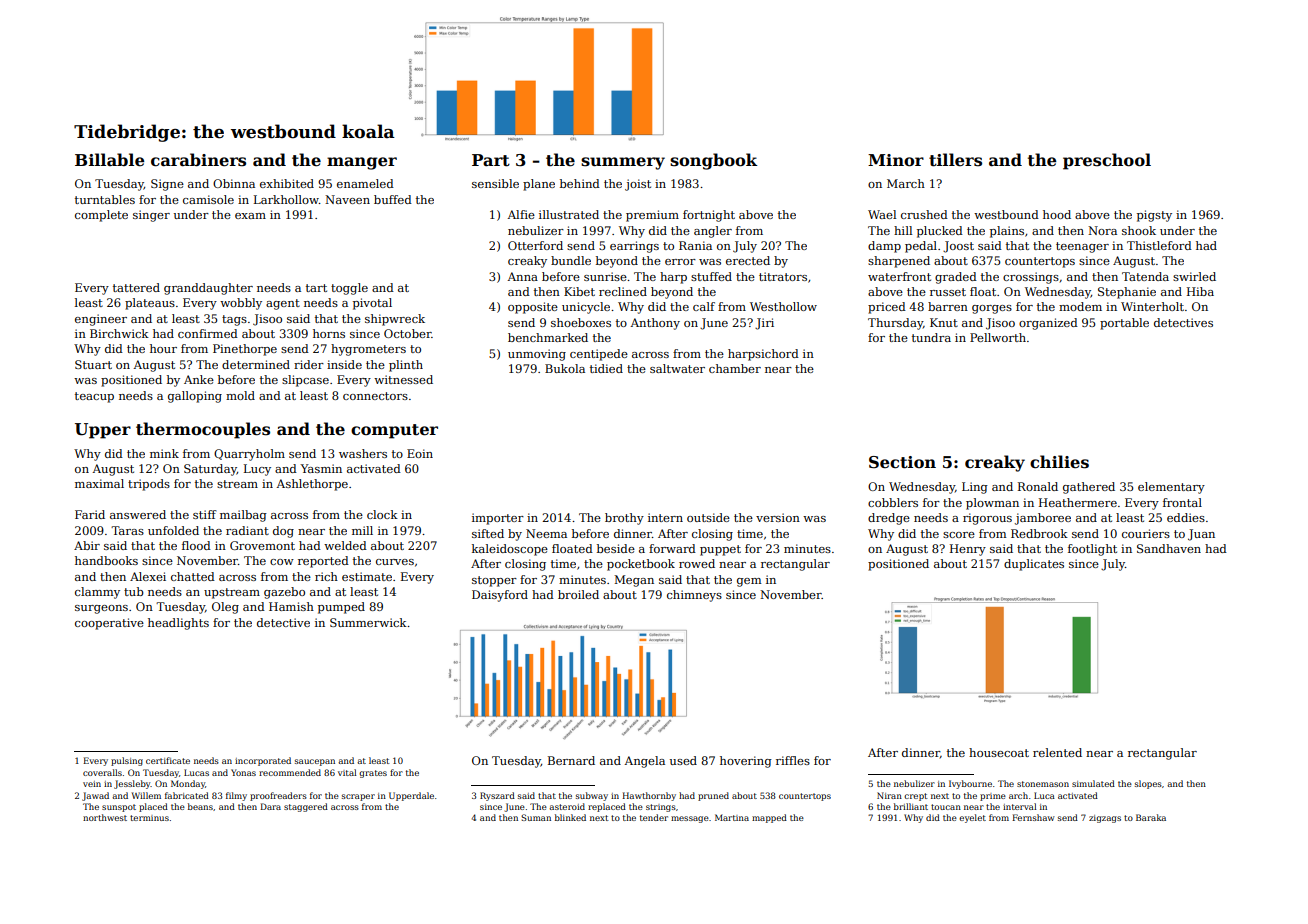  Describe the element at coordinates (955, 160) in the screenshot. I see `tillers` at that location.
